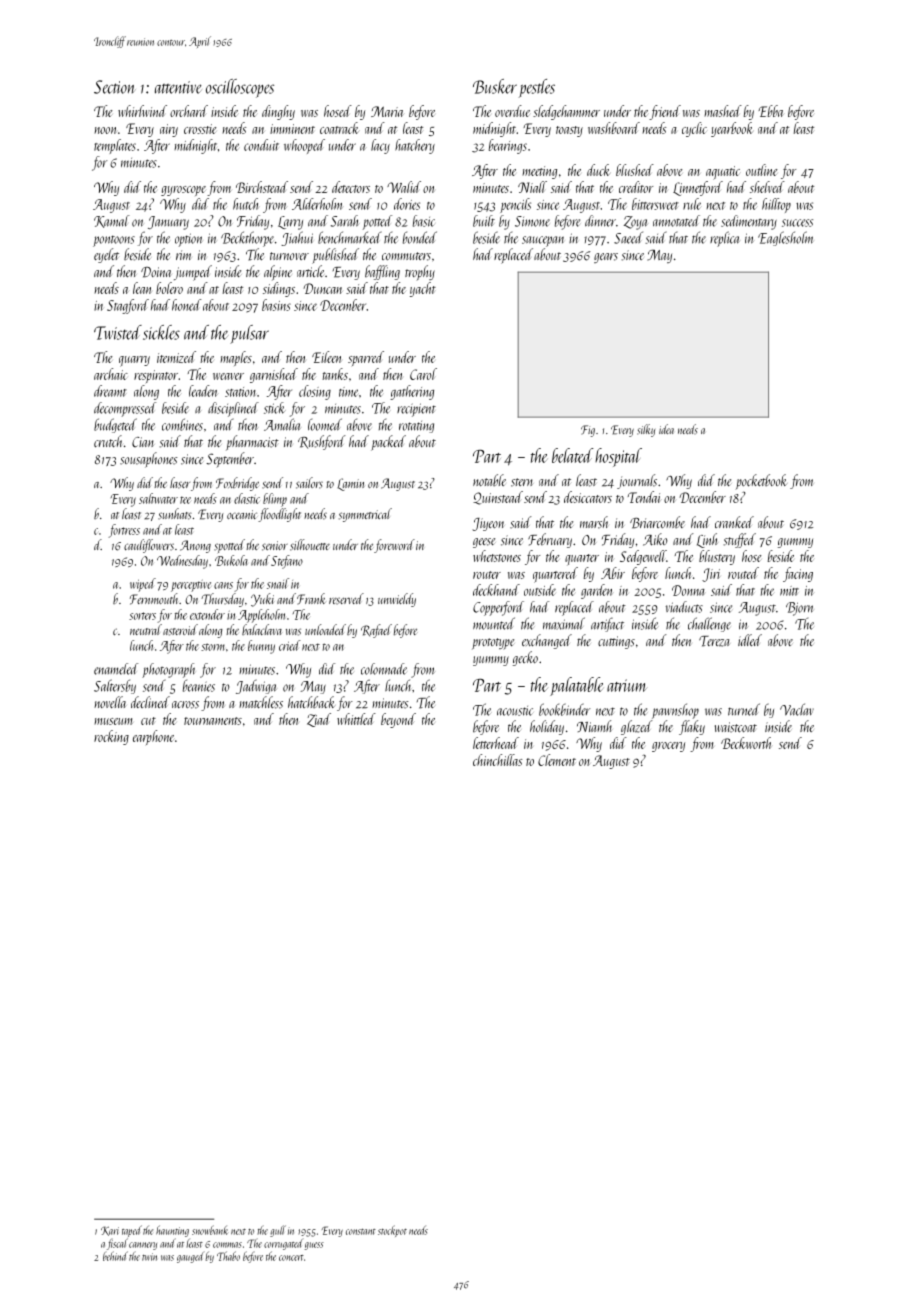 Image resolution: width=908 pixels, height=1316 pixels. What do you see at coordinates (512, 111) in the screenshot?
I see `overdue` at bounding box center [512, 111].
